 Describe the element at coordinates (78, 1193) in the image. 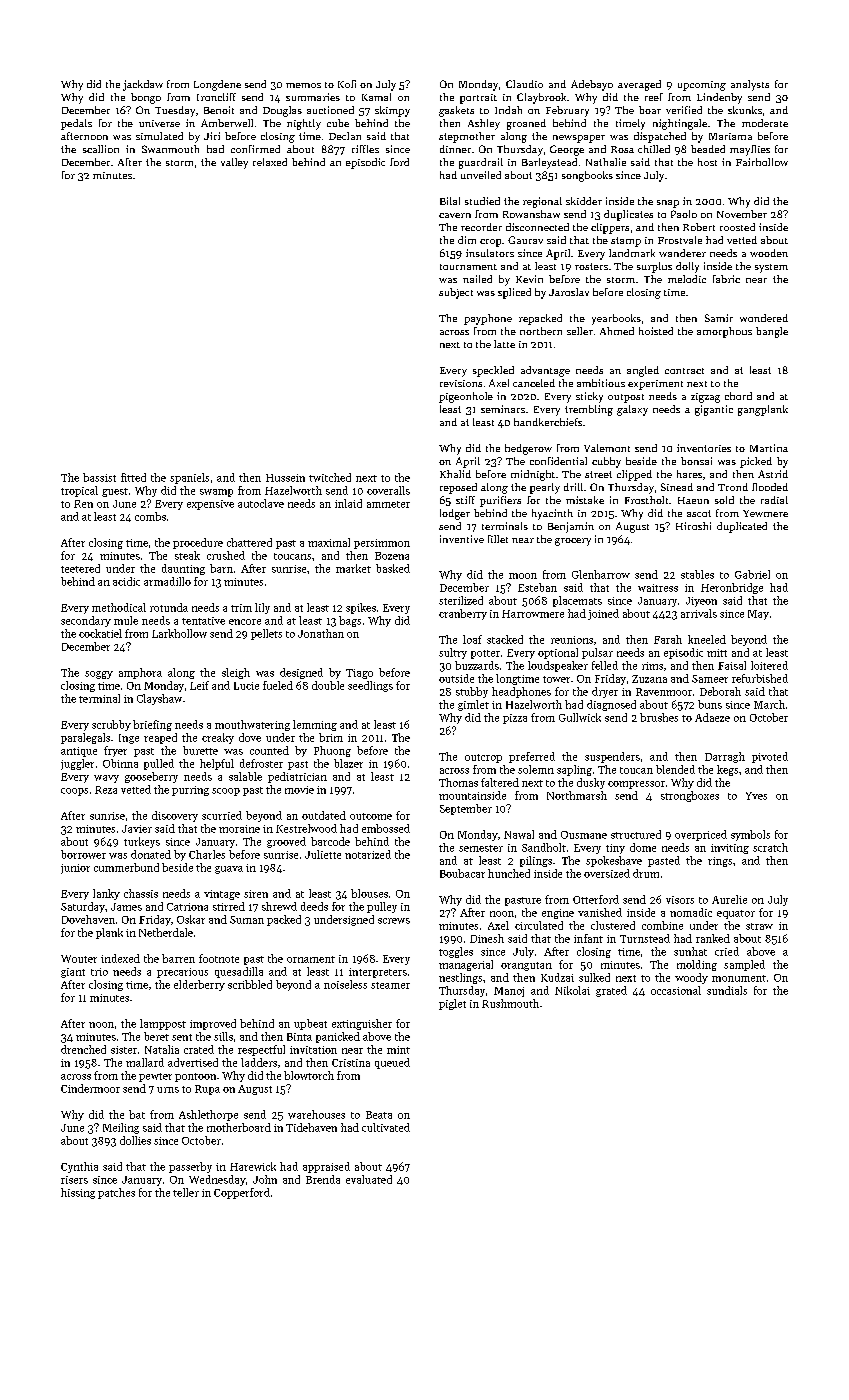

I see `hissing` at that location.
